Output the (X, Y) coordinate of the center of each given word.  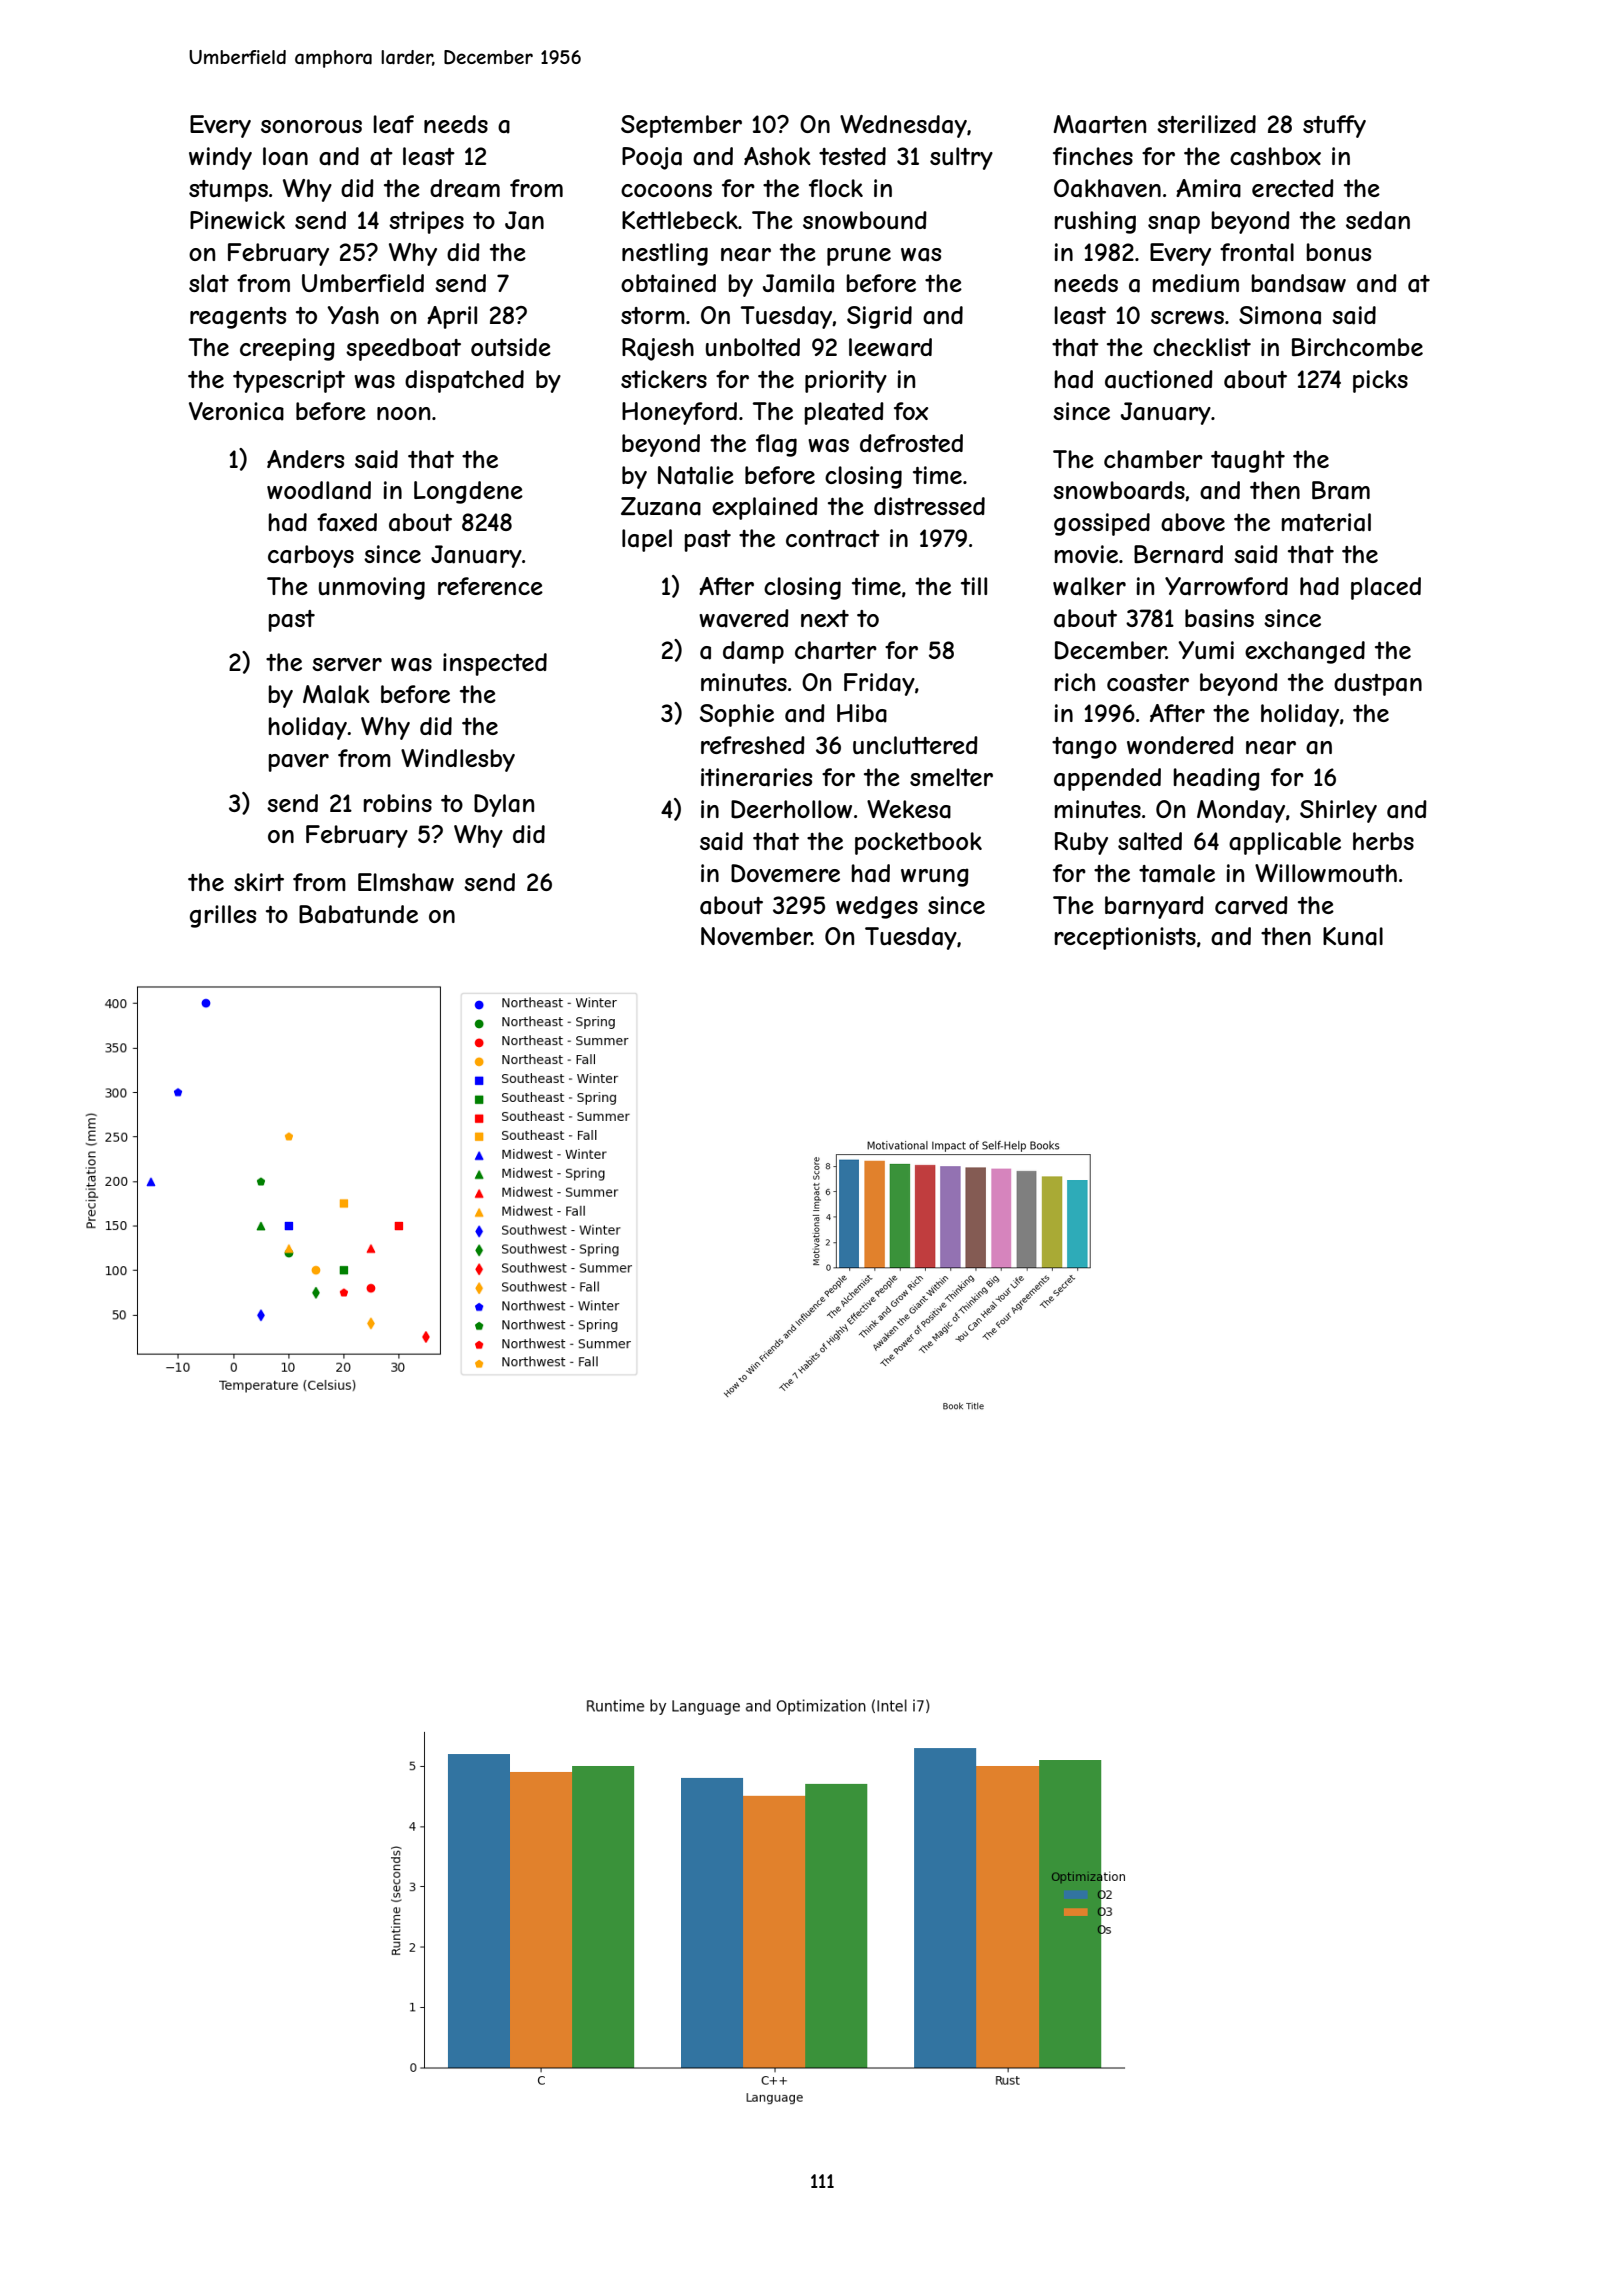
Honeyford (679, 413)
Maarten (1099, 124)
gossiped (1102, 524)
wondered (1180, 745)
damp (753, 652)
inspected (495, 664)
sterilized (1206, 124)
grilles (223, 916)
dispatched (464, 381)
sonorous (311, 126)
